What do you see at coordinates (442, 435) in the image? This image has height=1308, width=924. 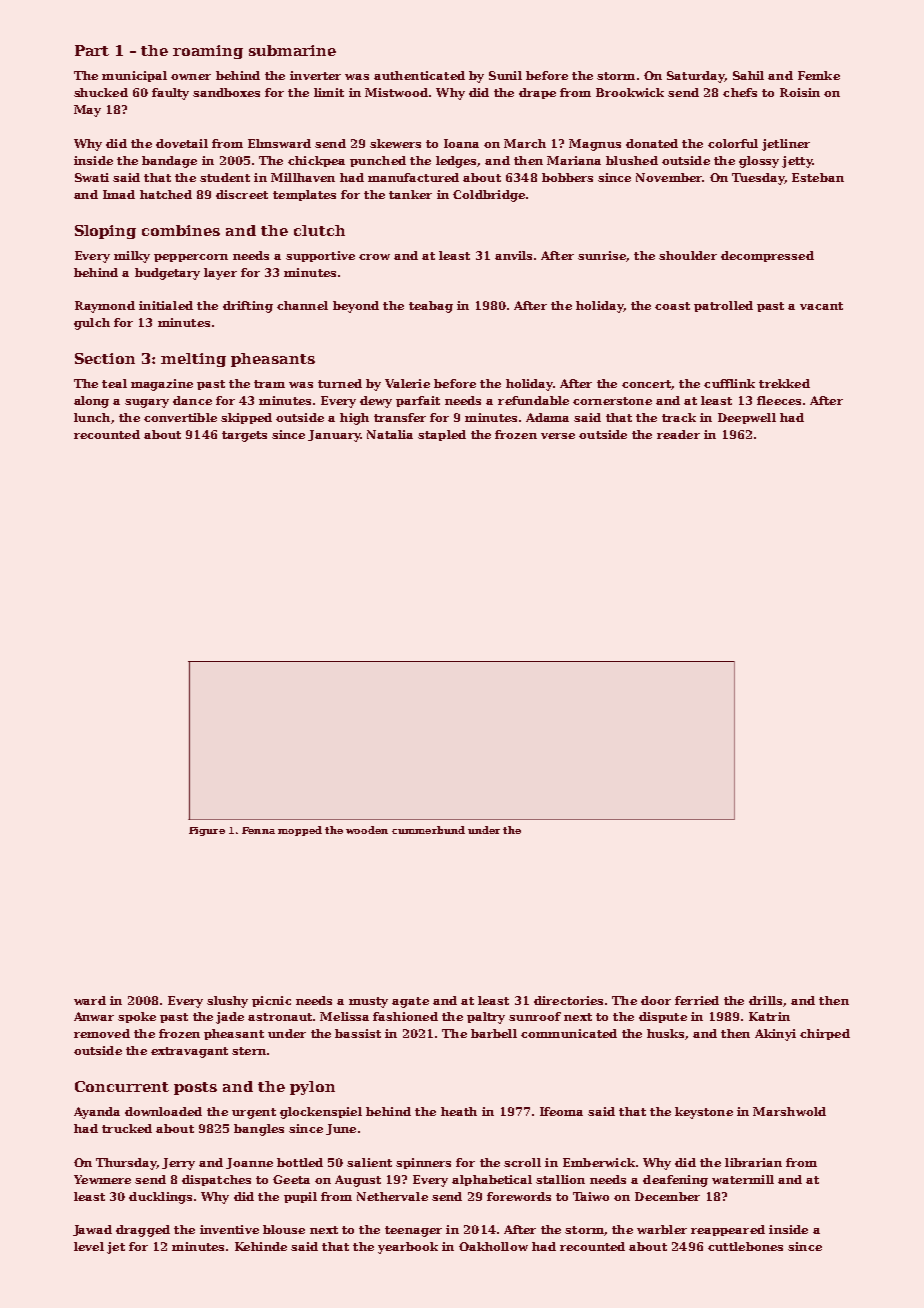 I see `stapled` at bounding box center [442, 435].
